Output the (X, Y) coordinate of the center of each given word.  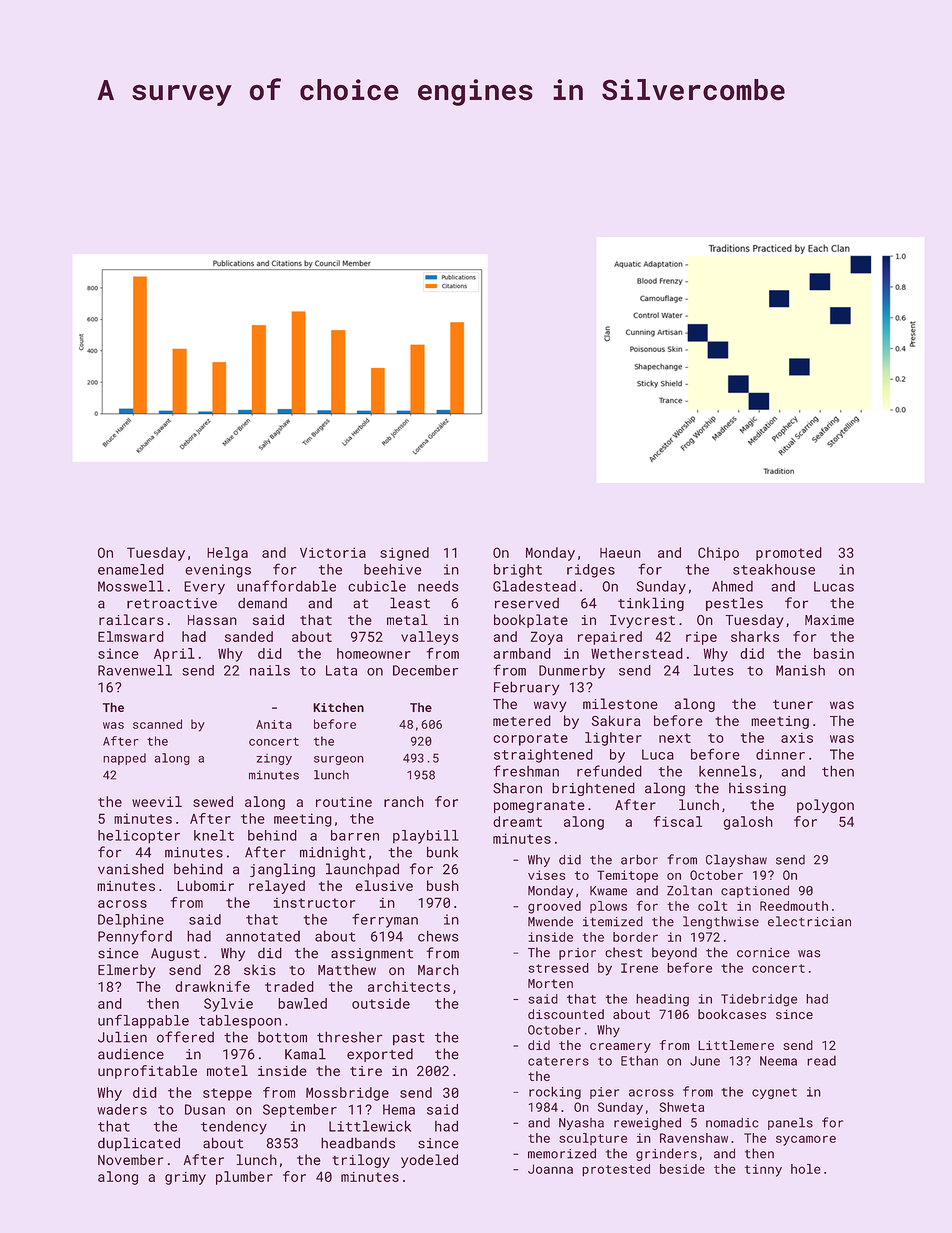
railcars (131, 619)
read (821, 1061)
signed (404, 554)
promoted (789, 554)
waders (122, 1109)
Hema (399, 1109)
